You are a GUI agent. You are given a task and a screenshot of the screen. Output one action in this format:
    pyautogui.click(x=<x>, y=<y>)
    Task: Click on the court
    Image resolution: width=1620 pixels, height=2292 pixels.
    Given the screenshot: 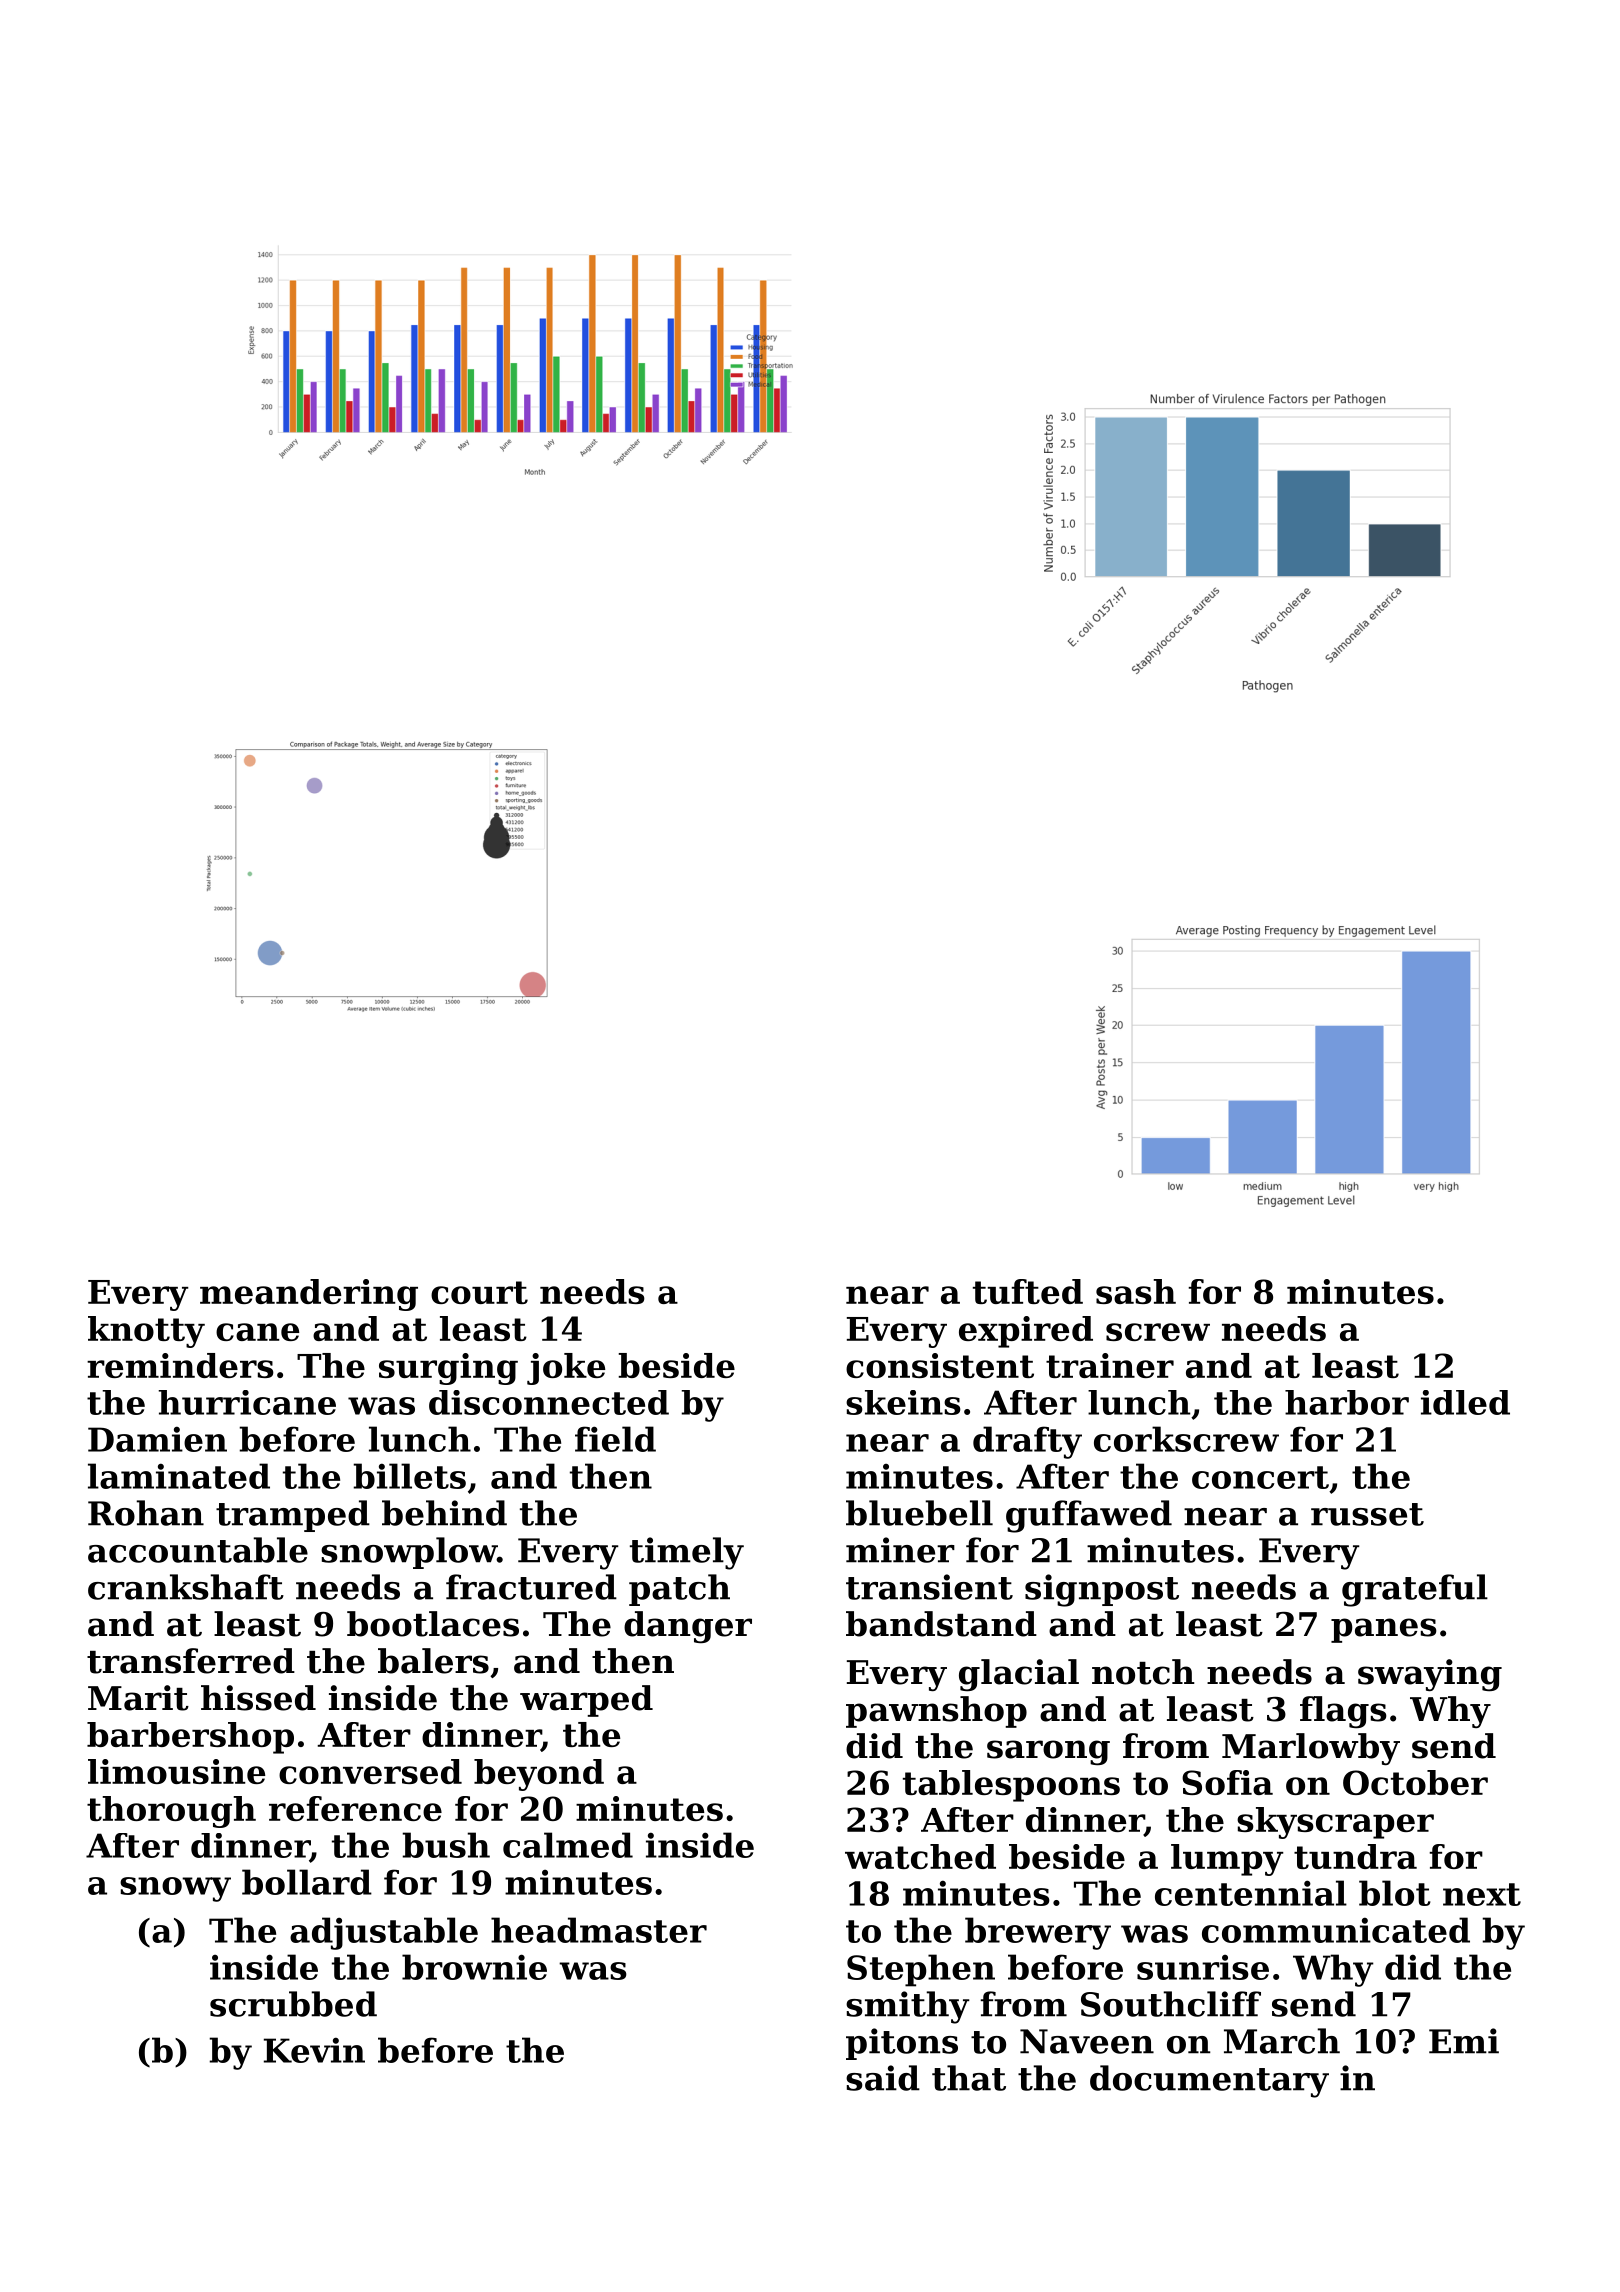 What is the action you would take?
    pyautogui.click(x=479, y=1292)
